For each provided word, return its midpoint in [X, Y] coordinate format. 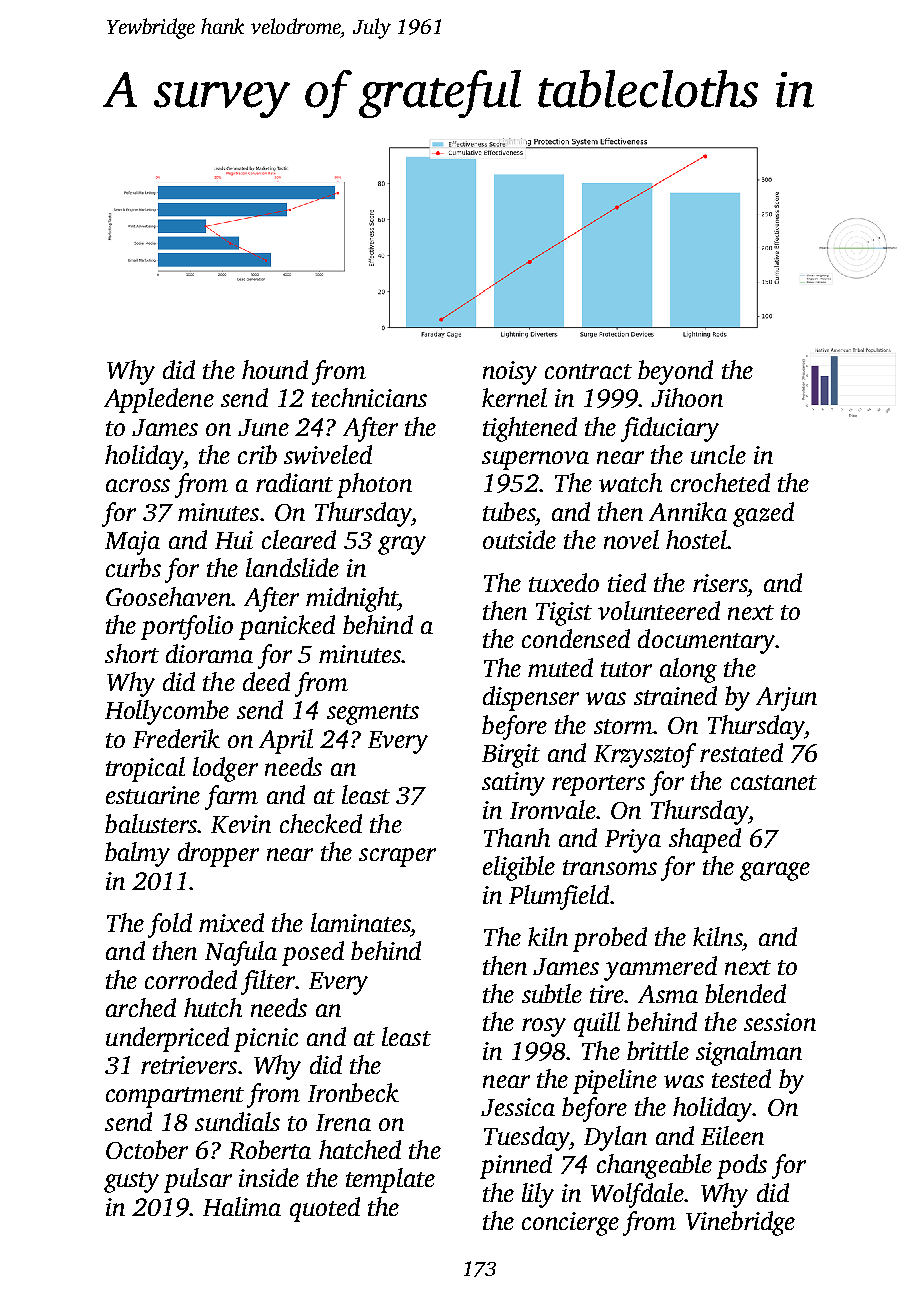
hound [275, 369]
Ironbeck [353, 1092]
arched [141, 1007]
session [780, 1022]
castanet [774, 782]
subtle [552, 993]
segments [373, 714]
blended [745, 993]
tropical [145, 769]
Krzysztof [645, 755]
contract [588, 371]
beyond [675, 372]
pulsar [198, 1180]
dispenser [531, 698]
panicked [287, 627]
